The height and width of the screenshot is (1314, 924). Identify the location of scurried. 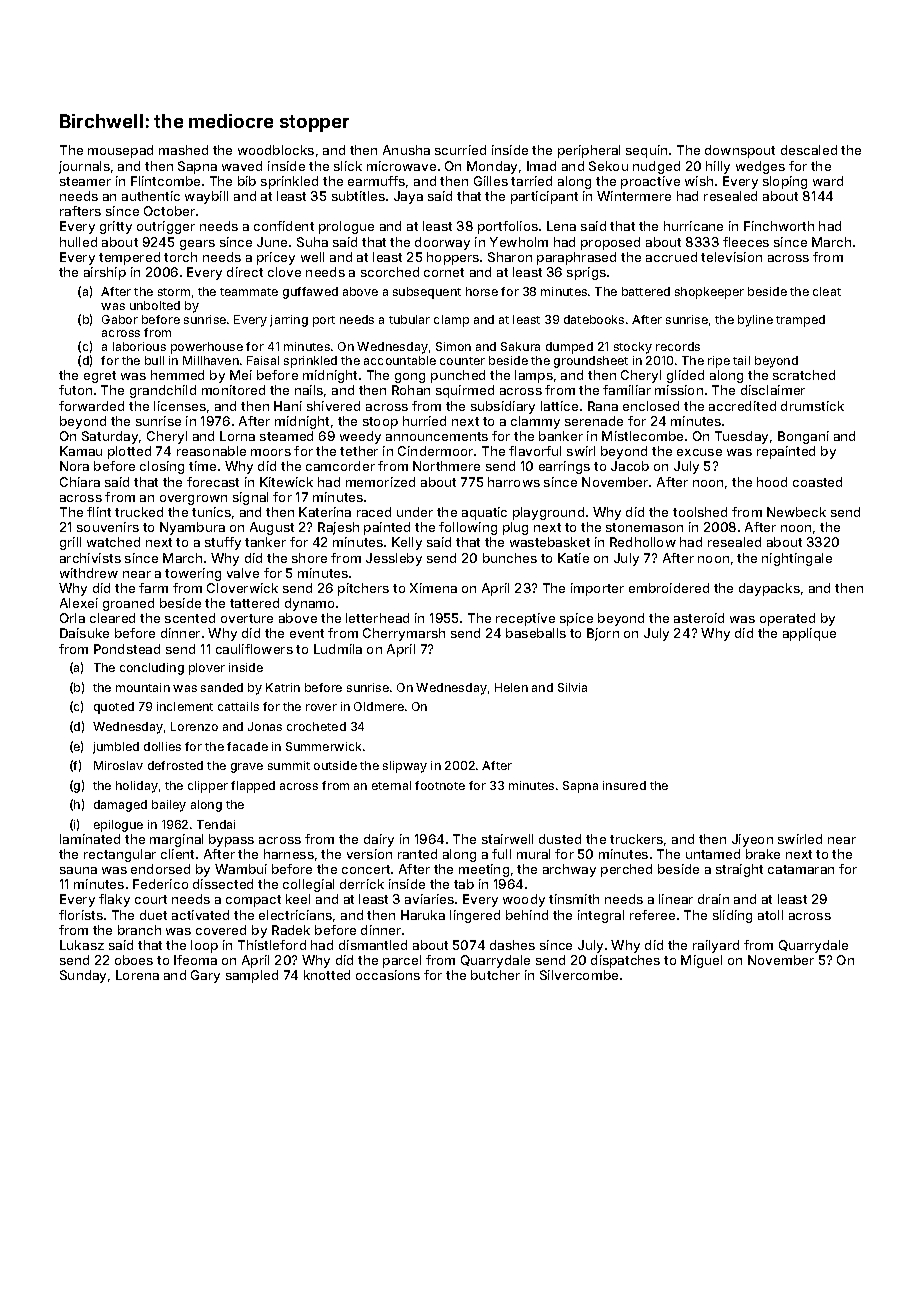
(460, 150).
